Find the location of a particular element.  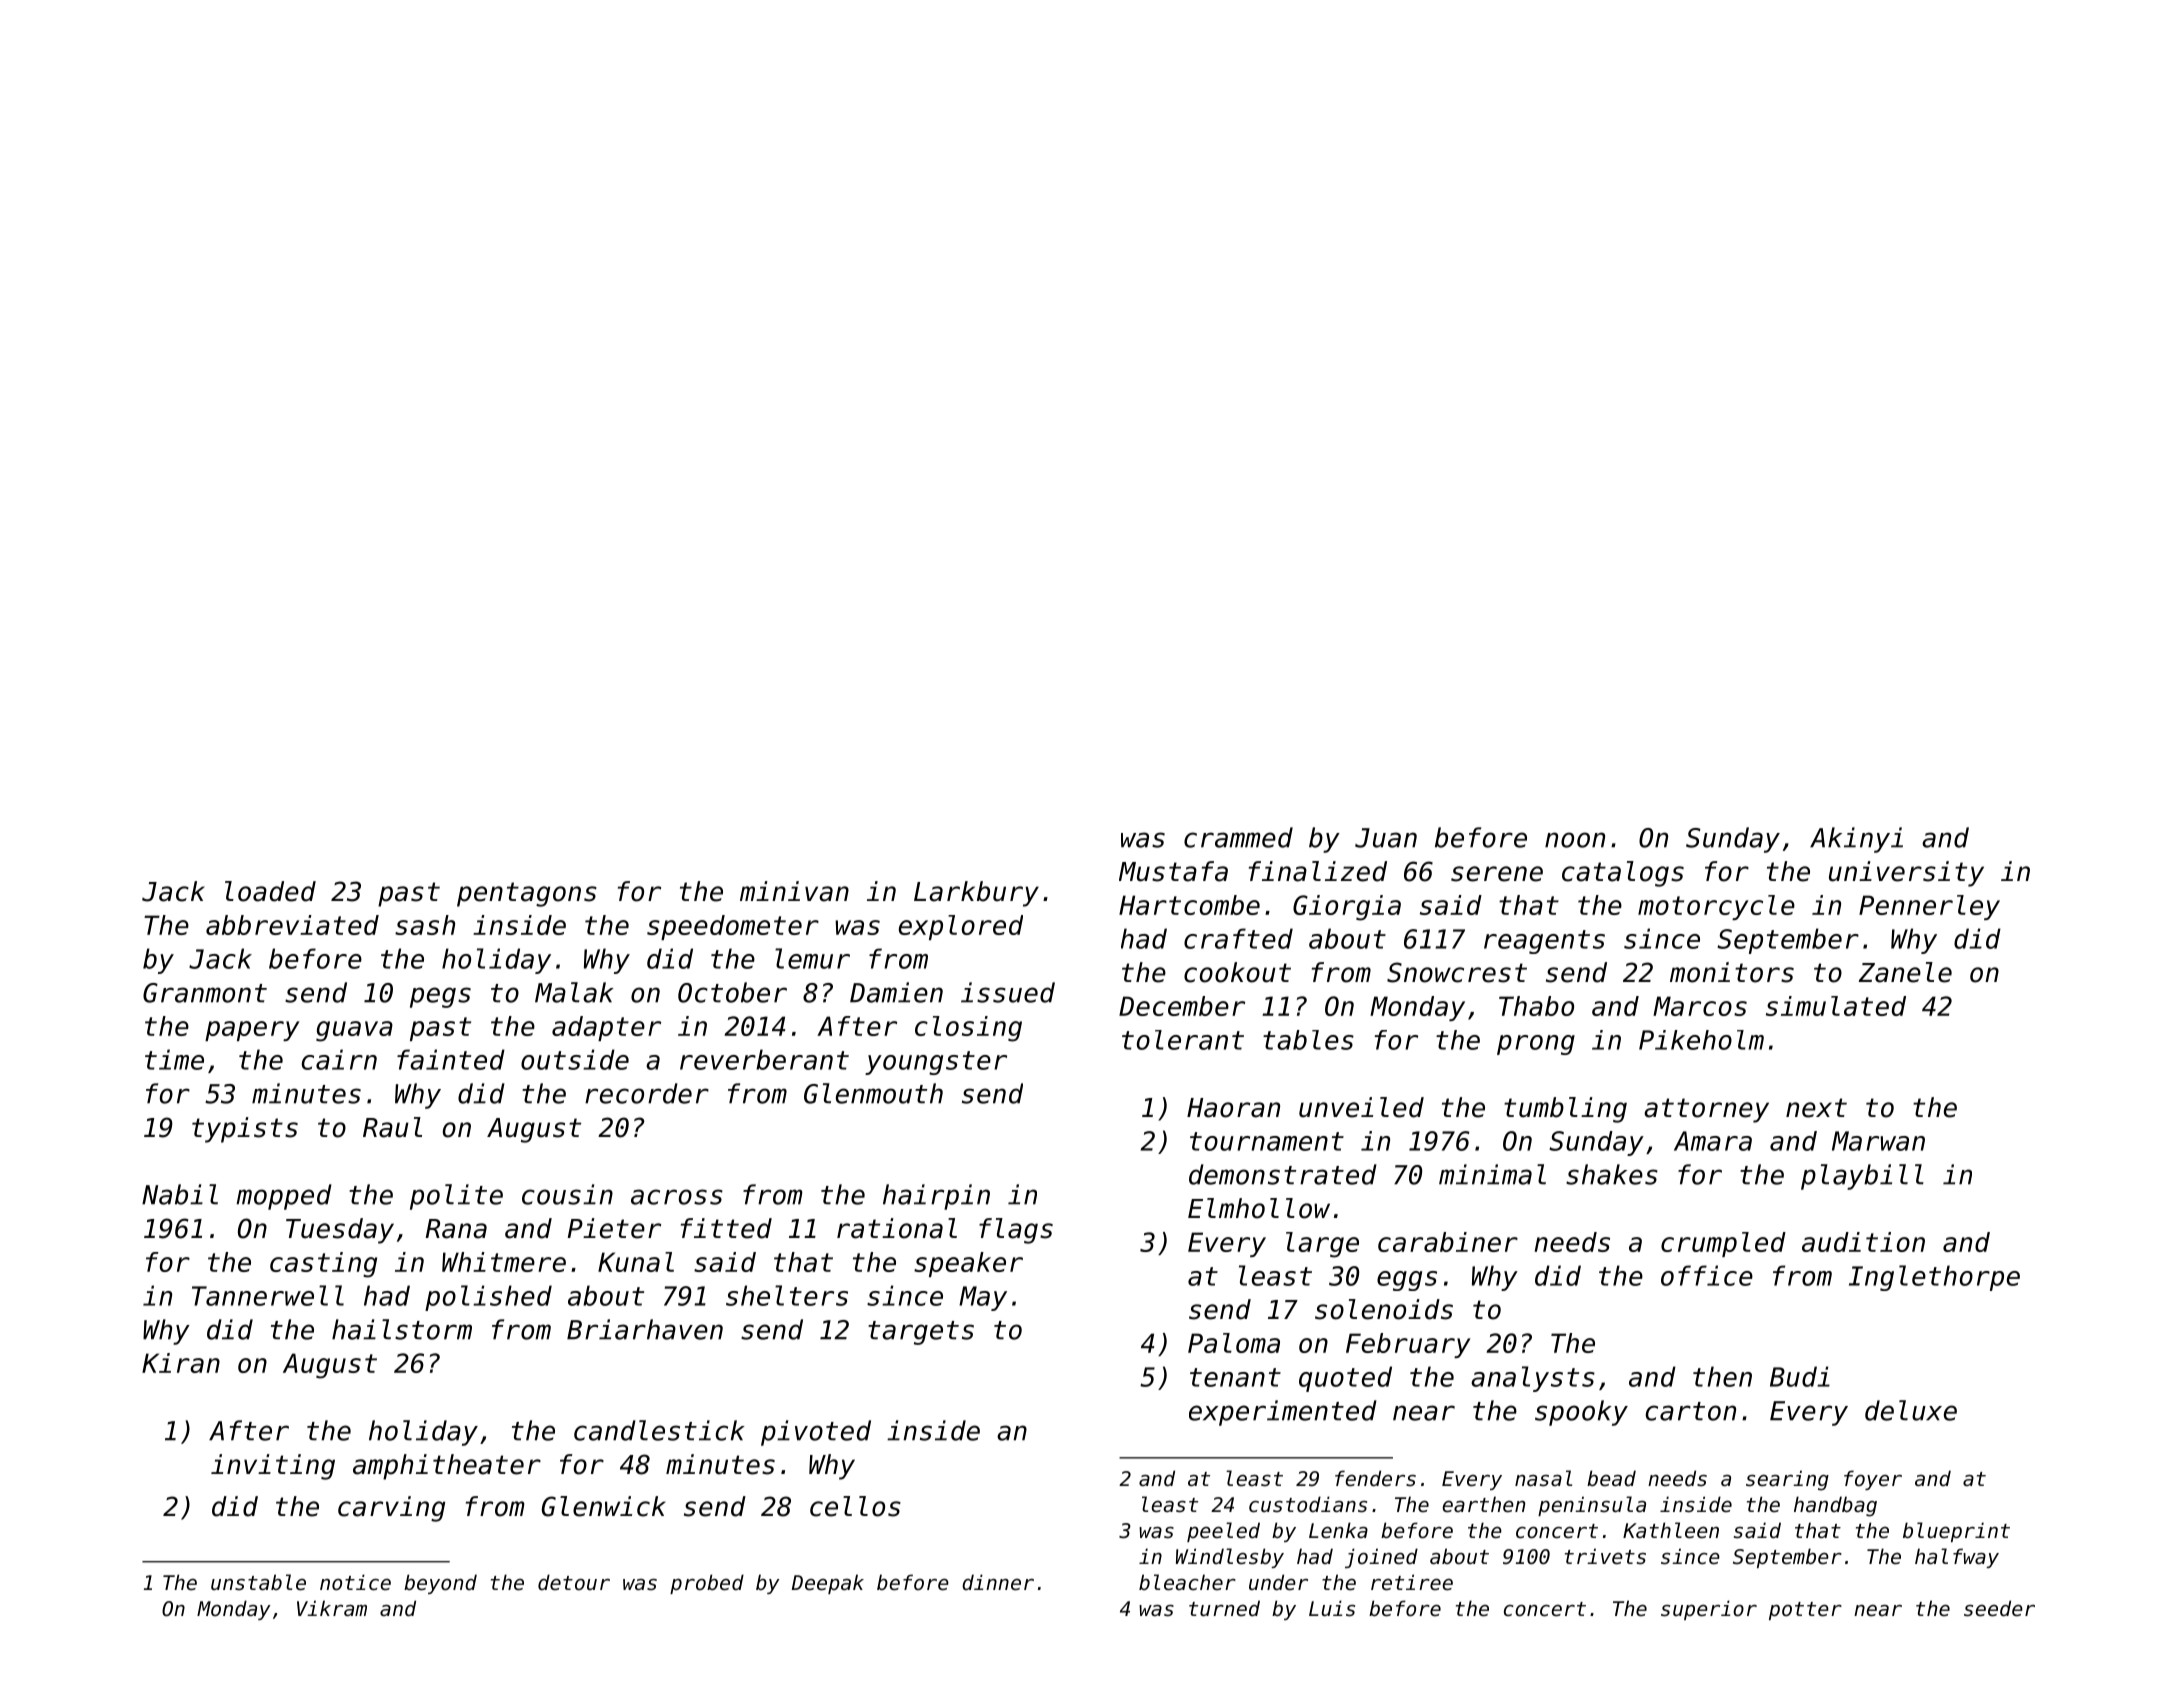

Deepak is located at coordinates (828, 1584).
